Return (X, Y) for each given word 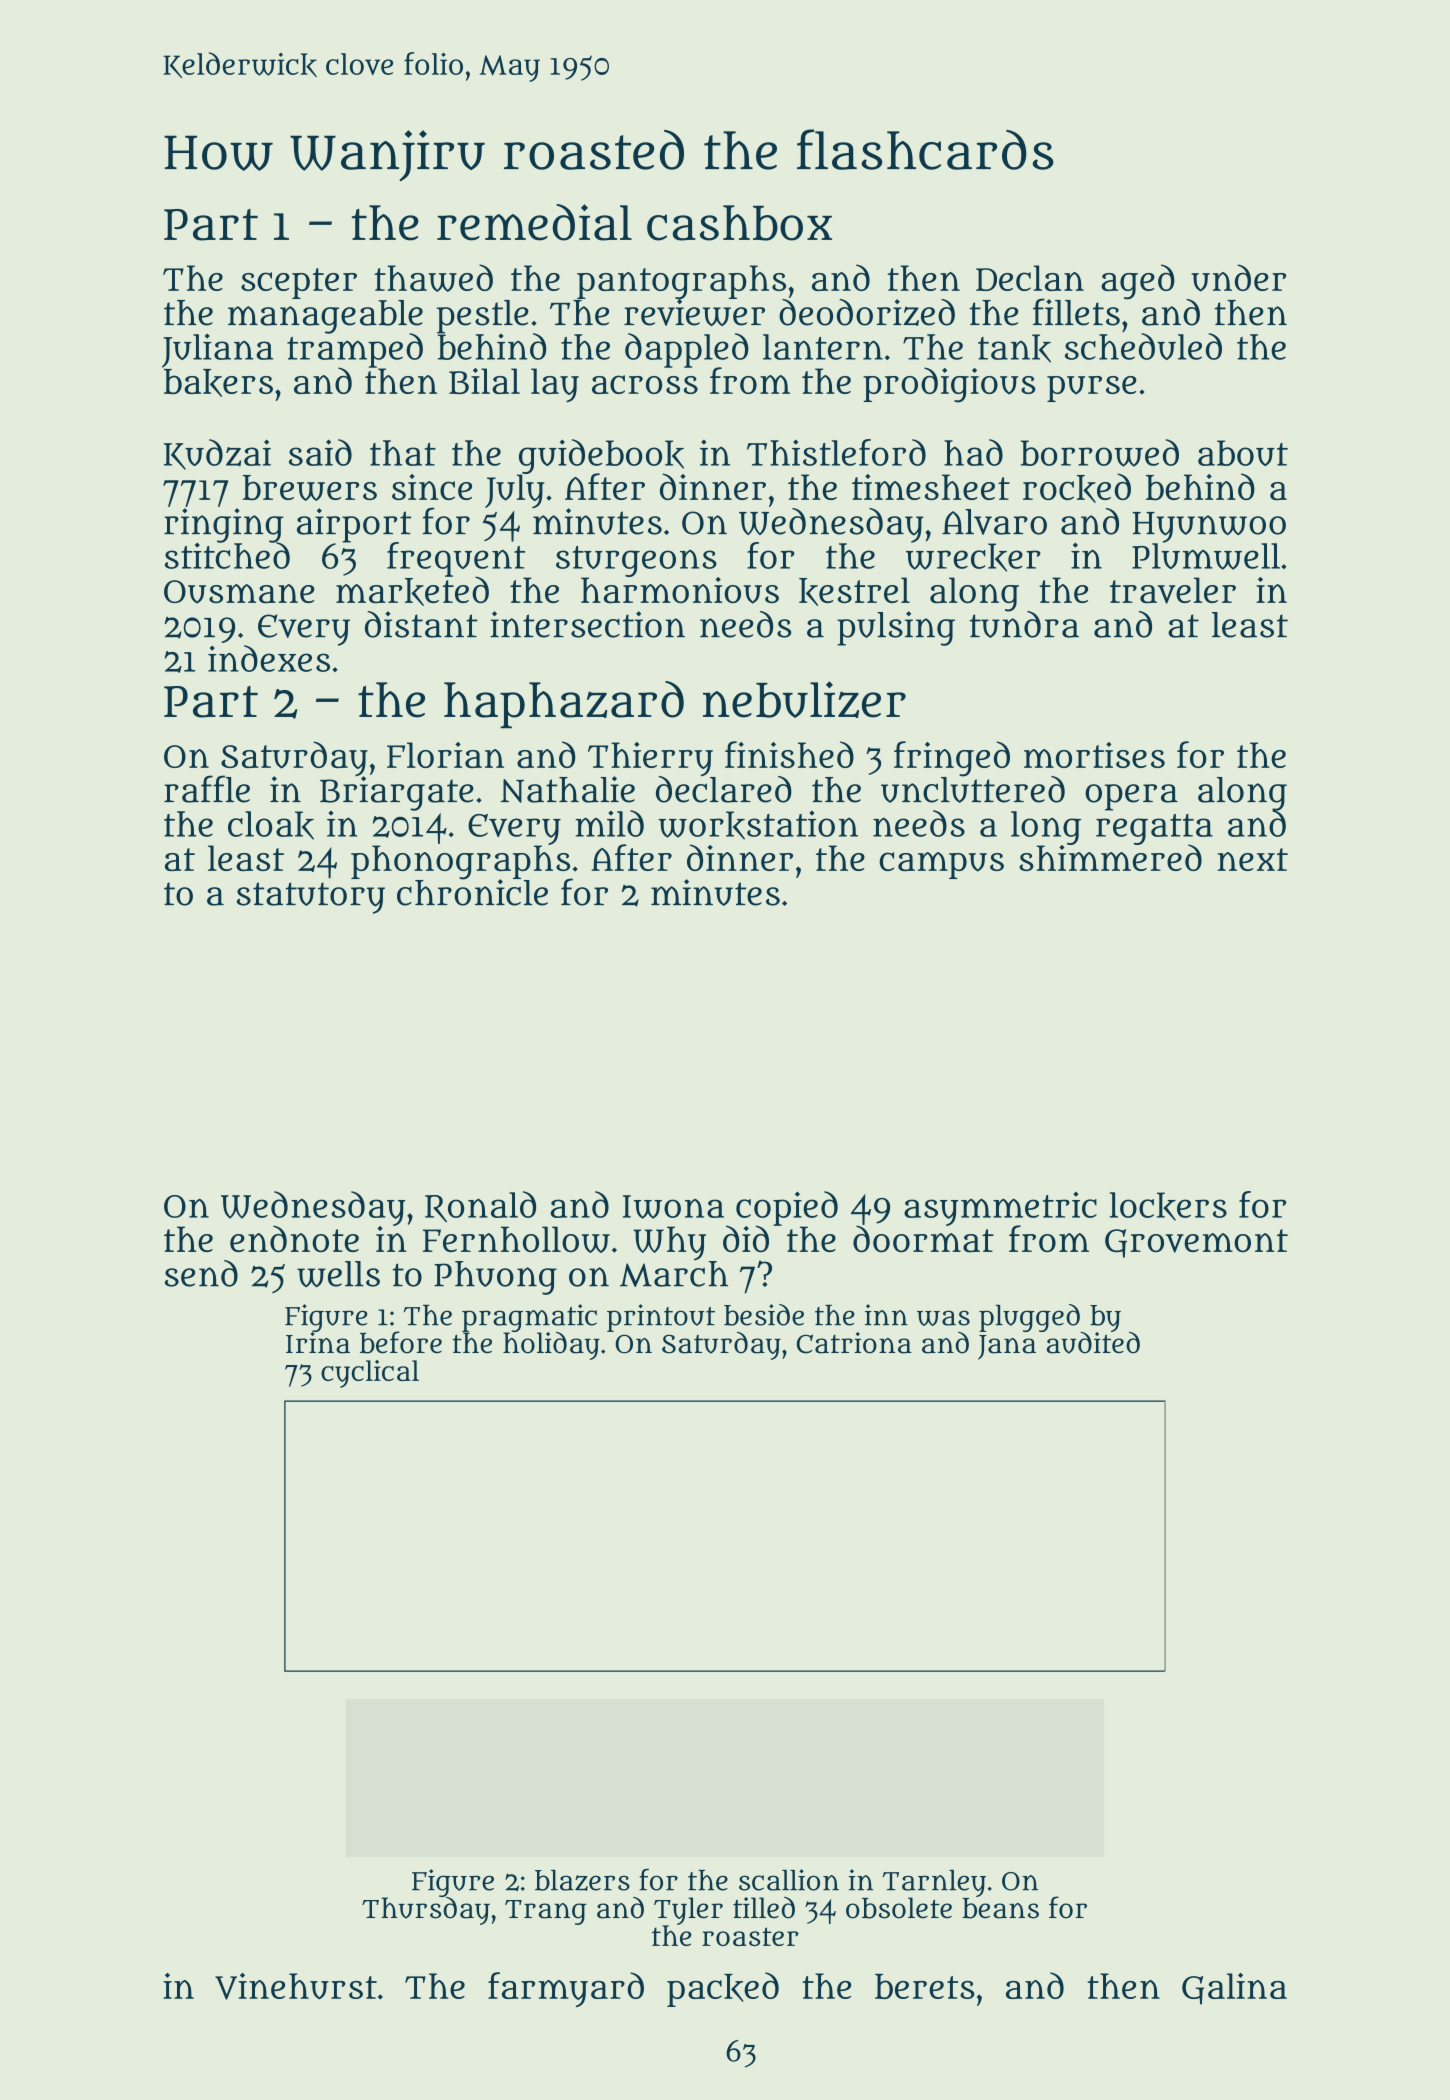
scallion (789, 1880)
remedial (534, 222)
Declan (1030, 278)
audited (1093, 1343)
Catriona (854, 1343)
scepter (299, 283)
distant (421, 624)
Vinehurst (296, 1986)
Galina (1234, 1989)
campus (941, 865)
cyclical (370, 1374)
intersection (587, 624)
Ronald (480, 1206)
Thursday (426, 1911)
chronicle (472, 892)
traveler (1173, 590)
